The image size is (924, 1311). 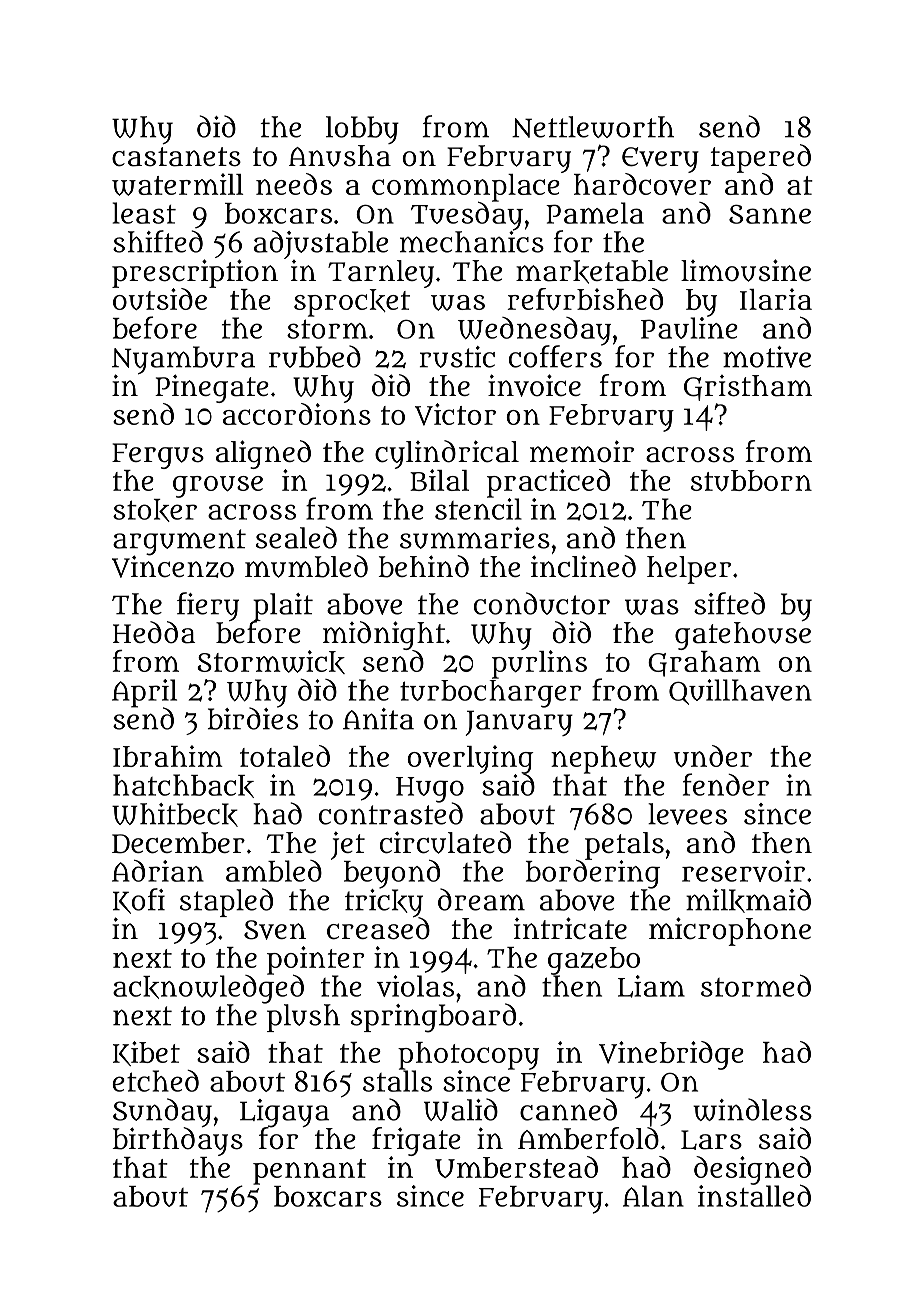 What do you see at coordinates (183, 360) in the image?
I see `Nyambura` at bounding box center [183, 360].
